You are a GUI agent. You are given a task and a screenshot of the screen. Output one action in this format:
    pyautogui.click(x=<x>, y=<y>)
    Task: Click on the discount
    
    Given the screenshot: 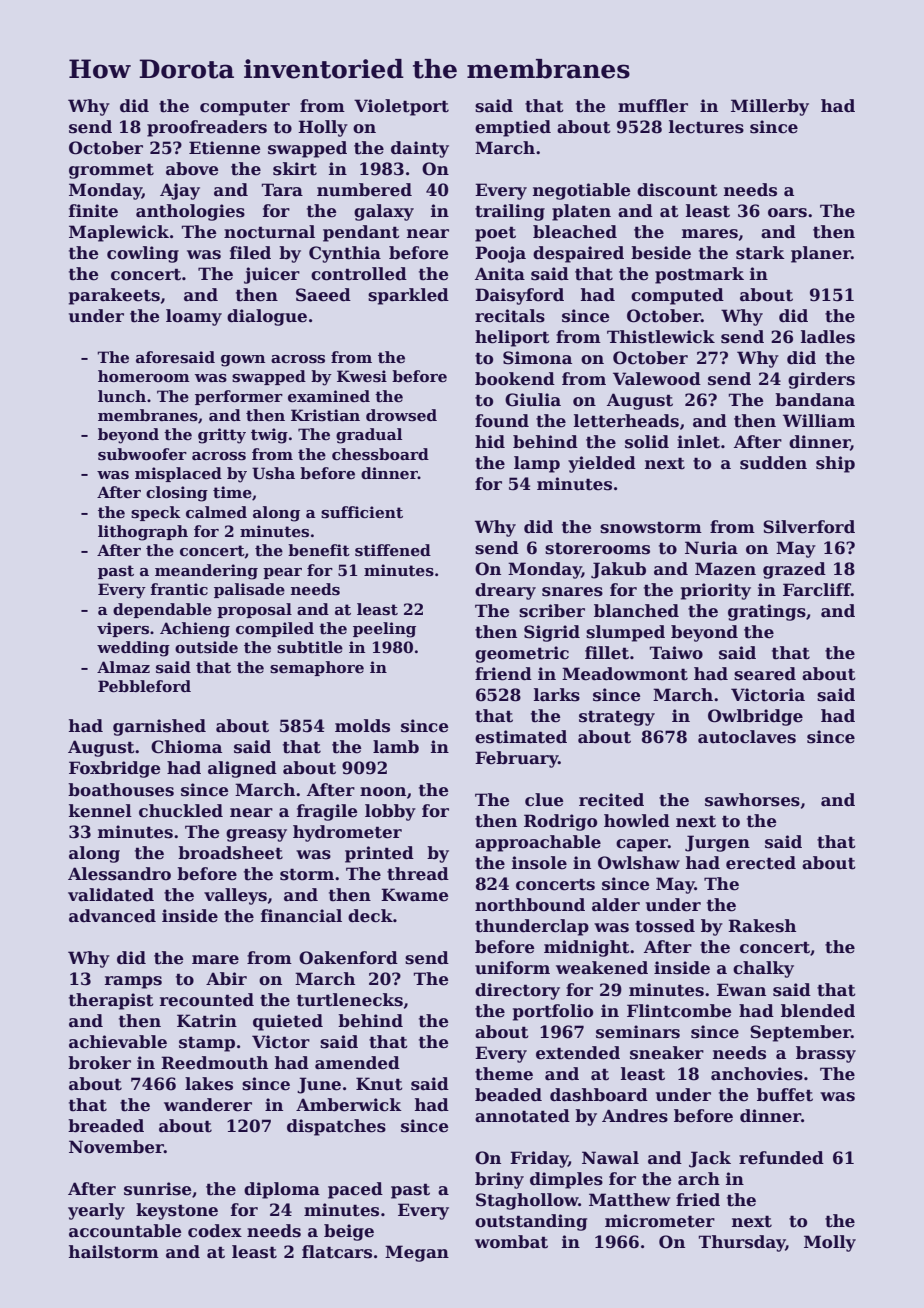 What is the action you would take?
    pyautogui.click(x=677, y=190)
